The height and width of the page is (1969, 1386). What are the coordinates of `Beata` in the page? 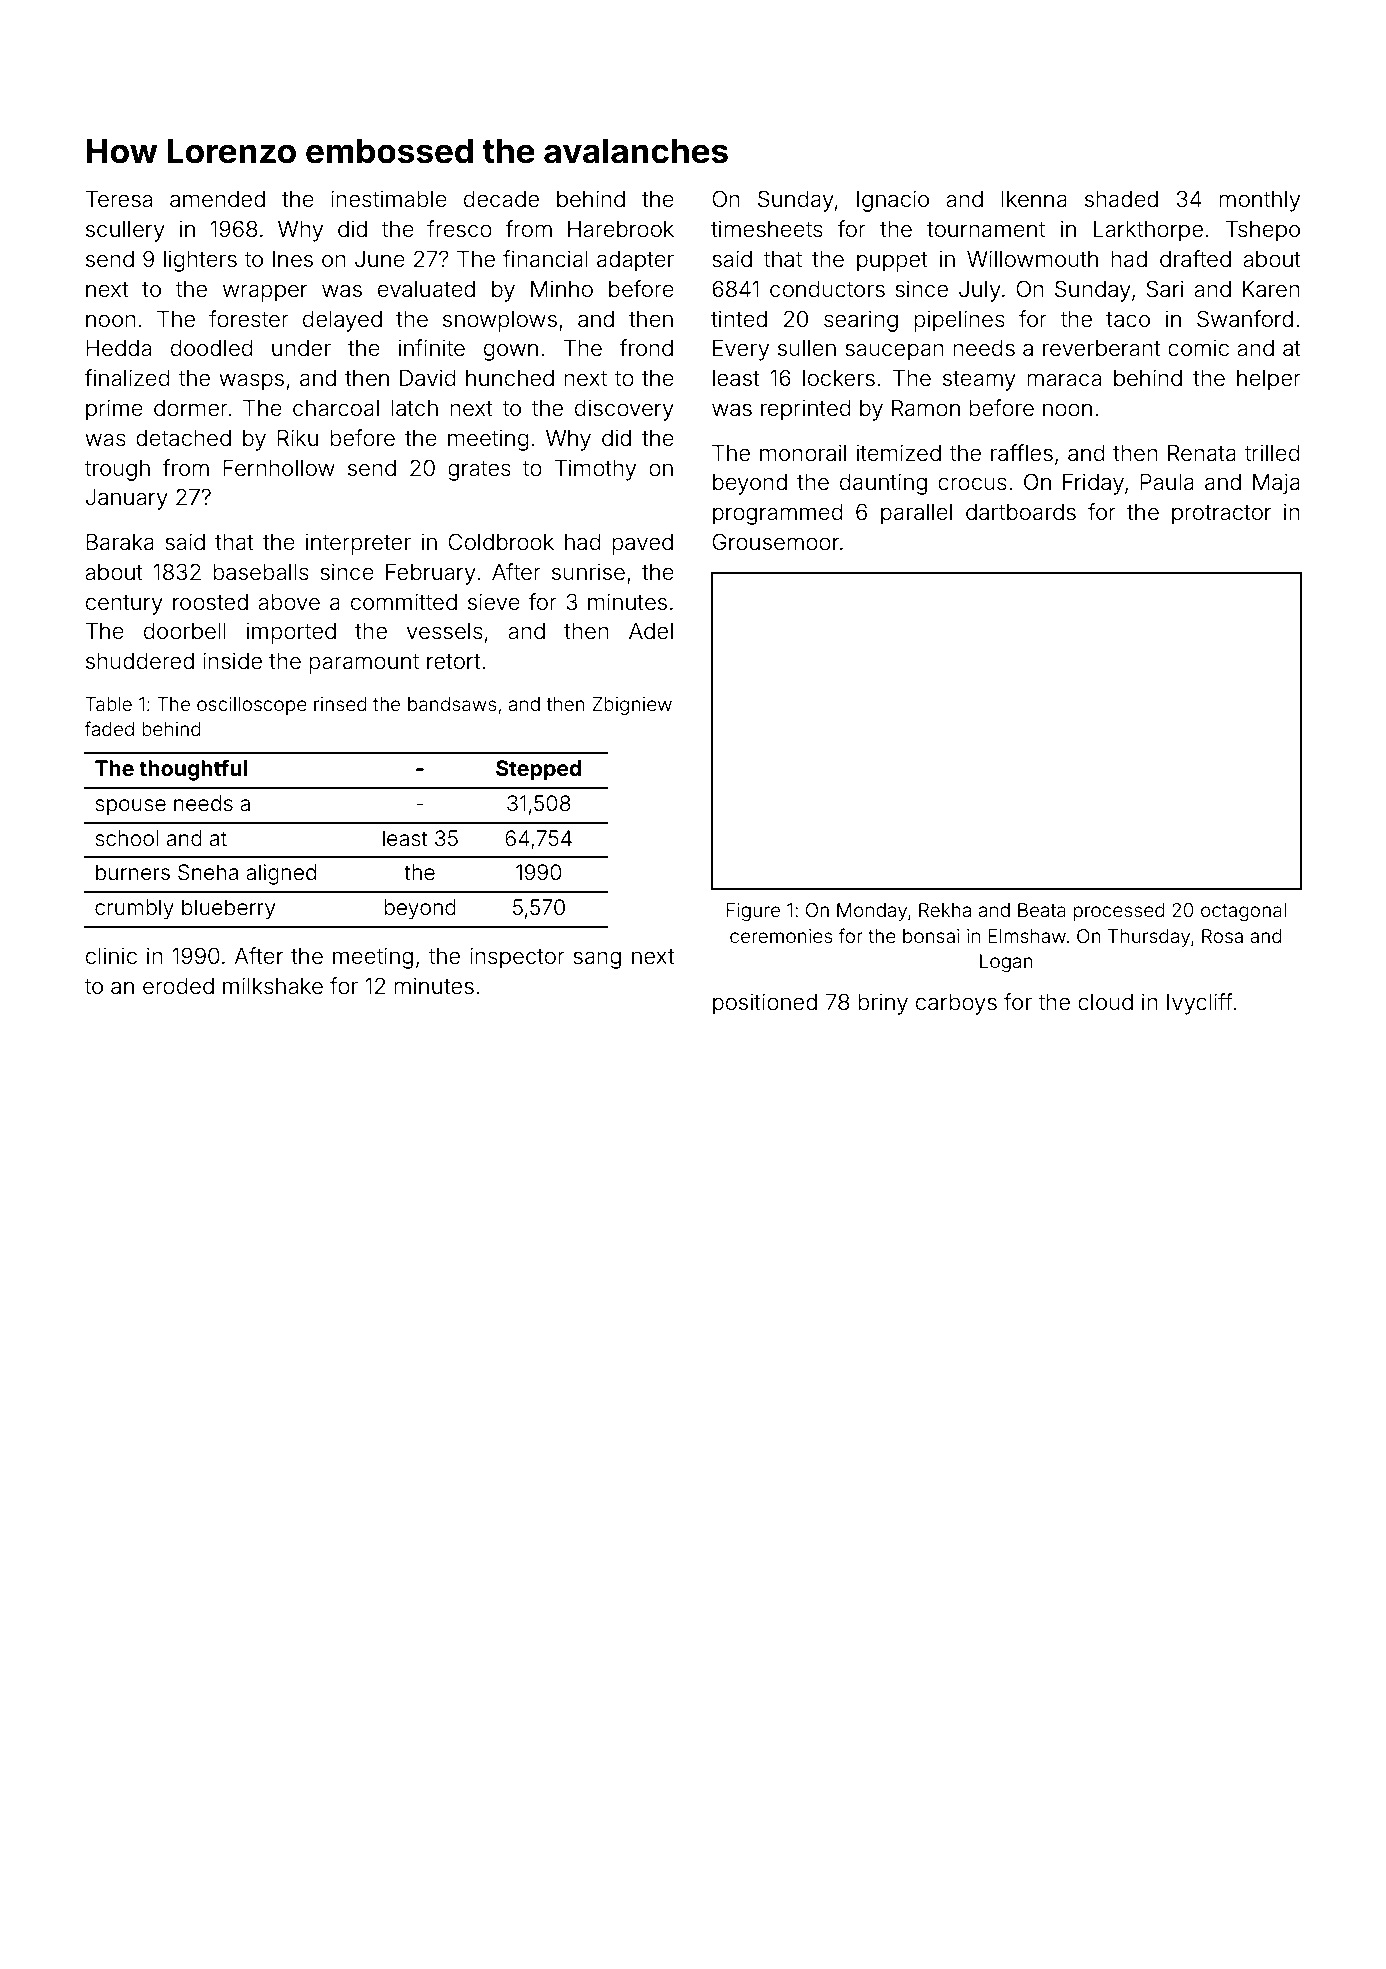 It's located at (1042, 910).
